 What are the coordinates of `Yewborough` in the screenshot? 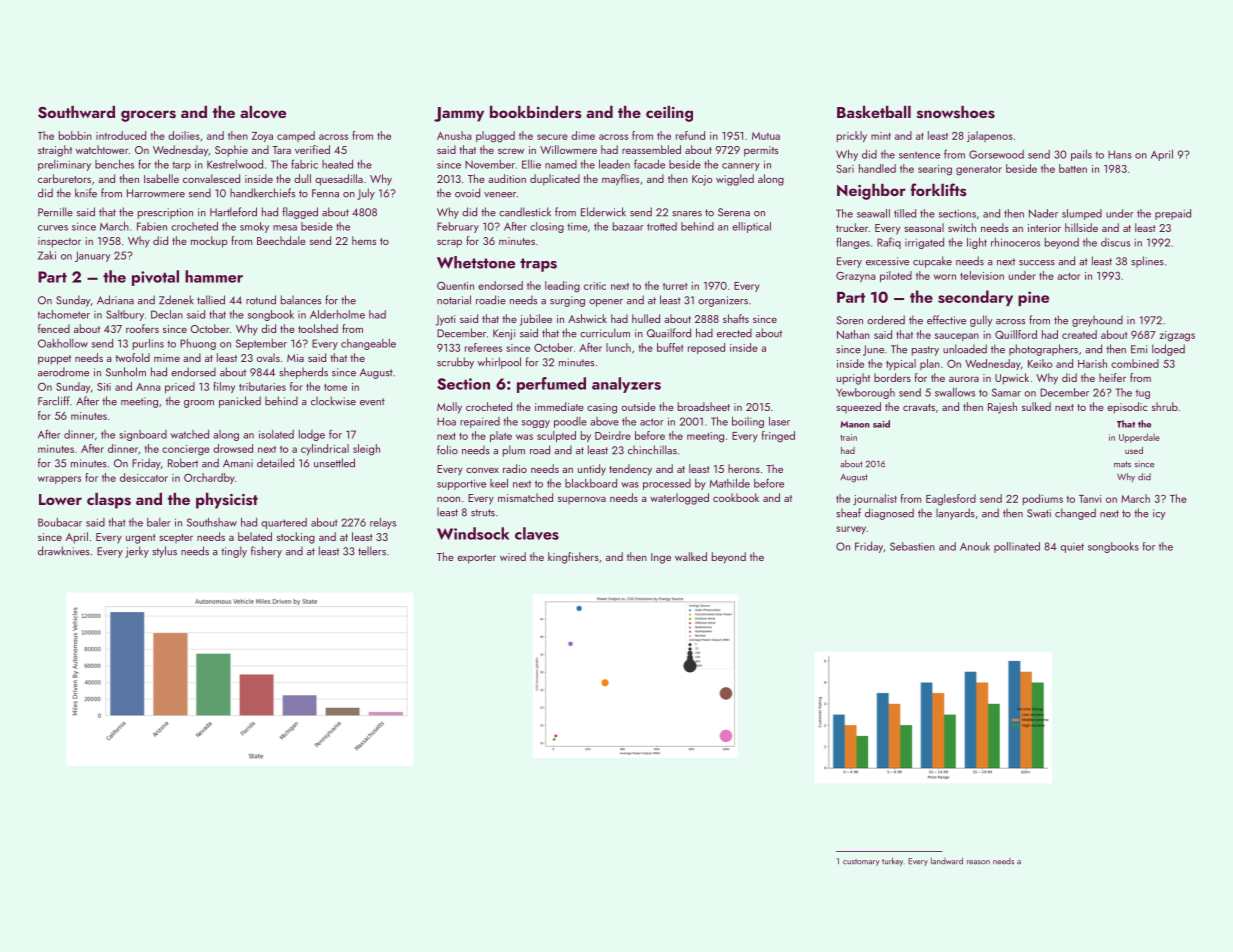 It's located at (865, 393).
